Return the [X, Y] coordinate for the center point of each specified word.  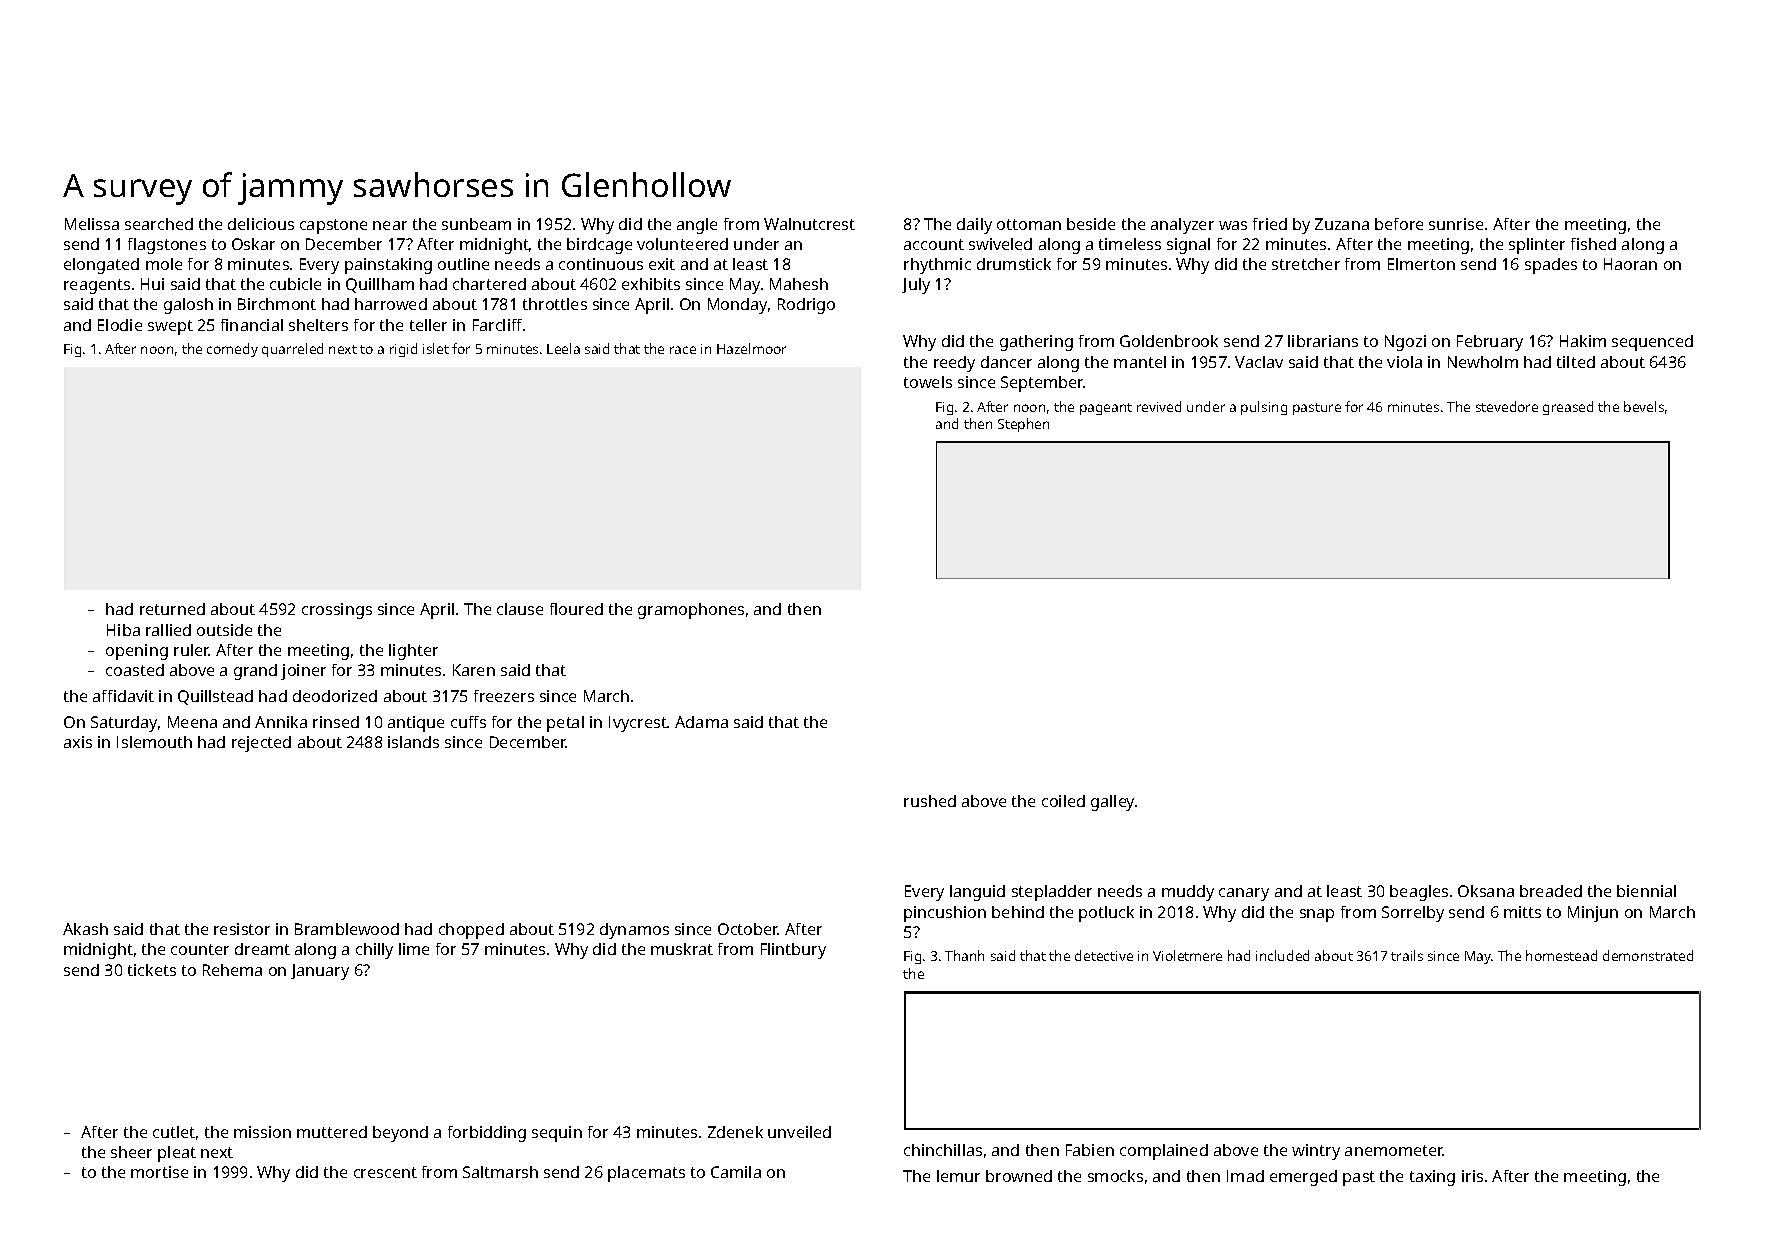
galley [1113, 803]
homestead [1561, 955]
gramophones [691, 611]
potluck [1106, 914]
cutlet [174, 1132]
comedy [232, 350]
